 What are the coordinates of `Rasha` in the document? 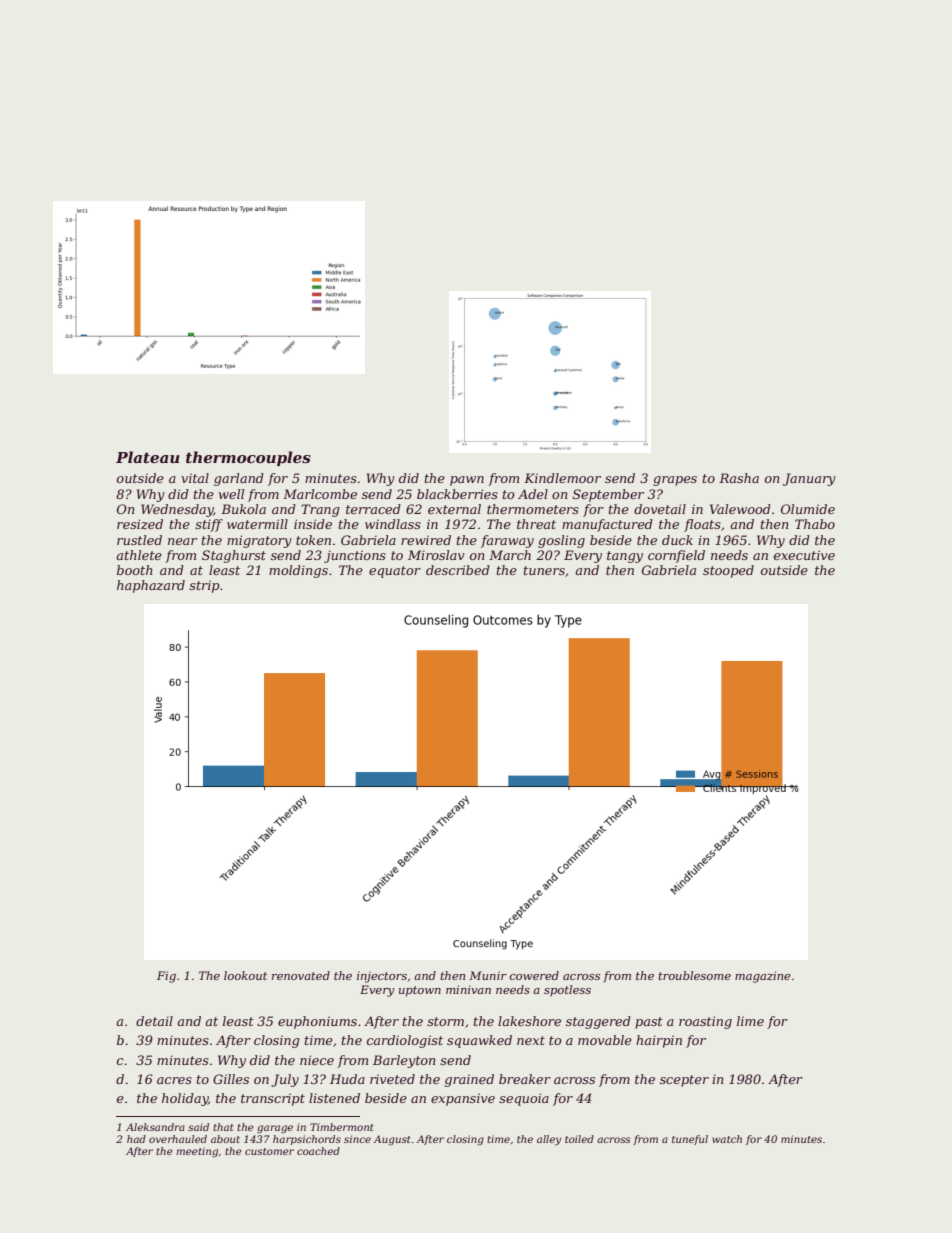 It's located at (739, 478).
